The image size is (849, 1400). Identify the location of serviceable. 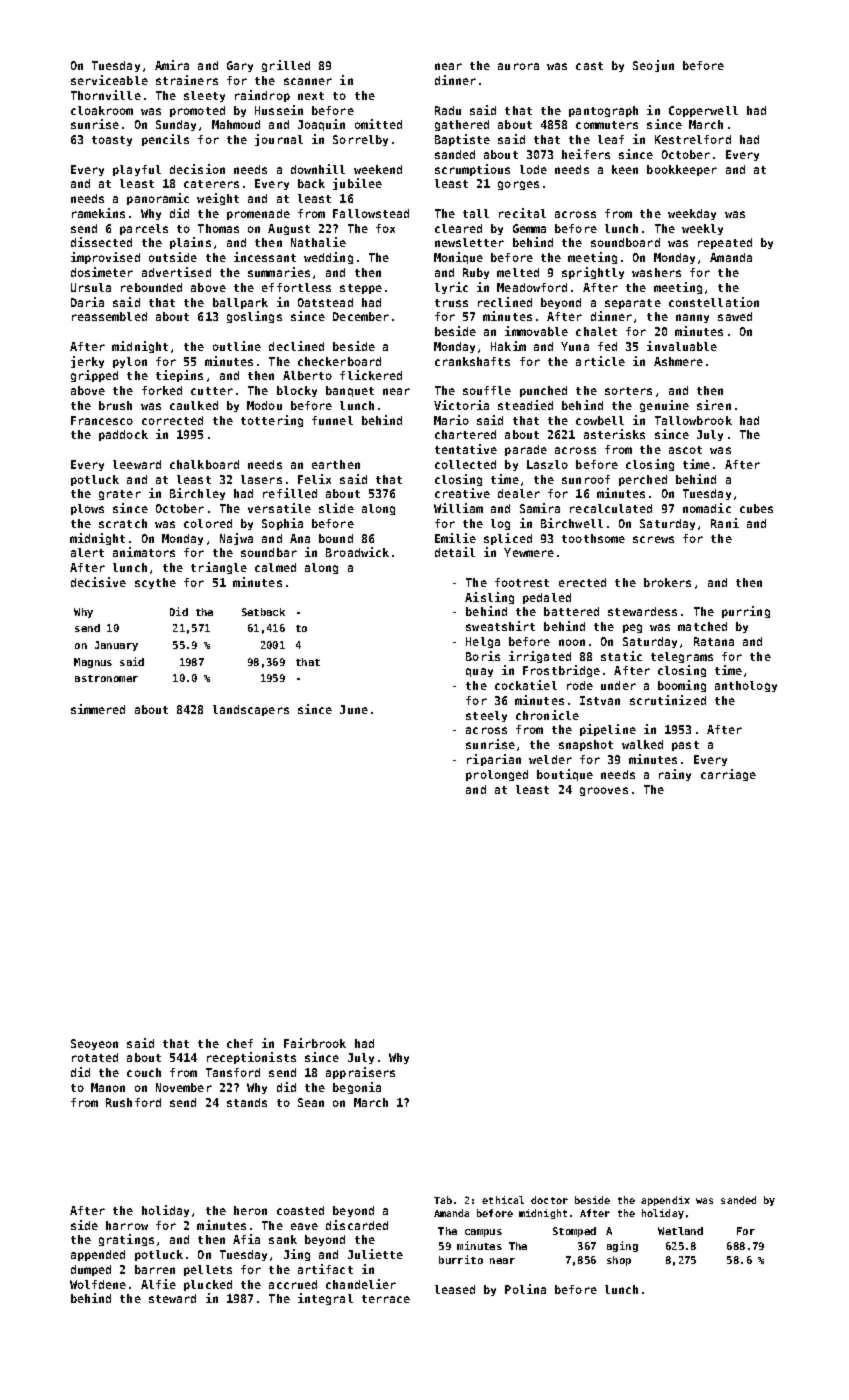
(109, 80).
